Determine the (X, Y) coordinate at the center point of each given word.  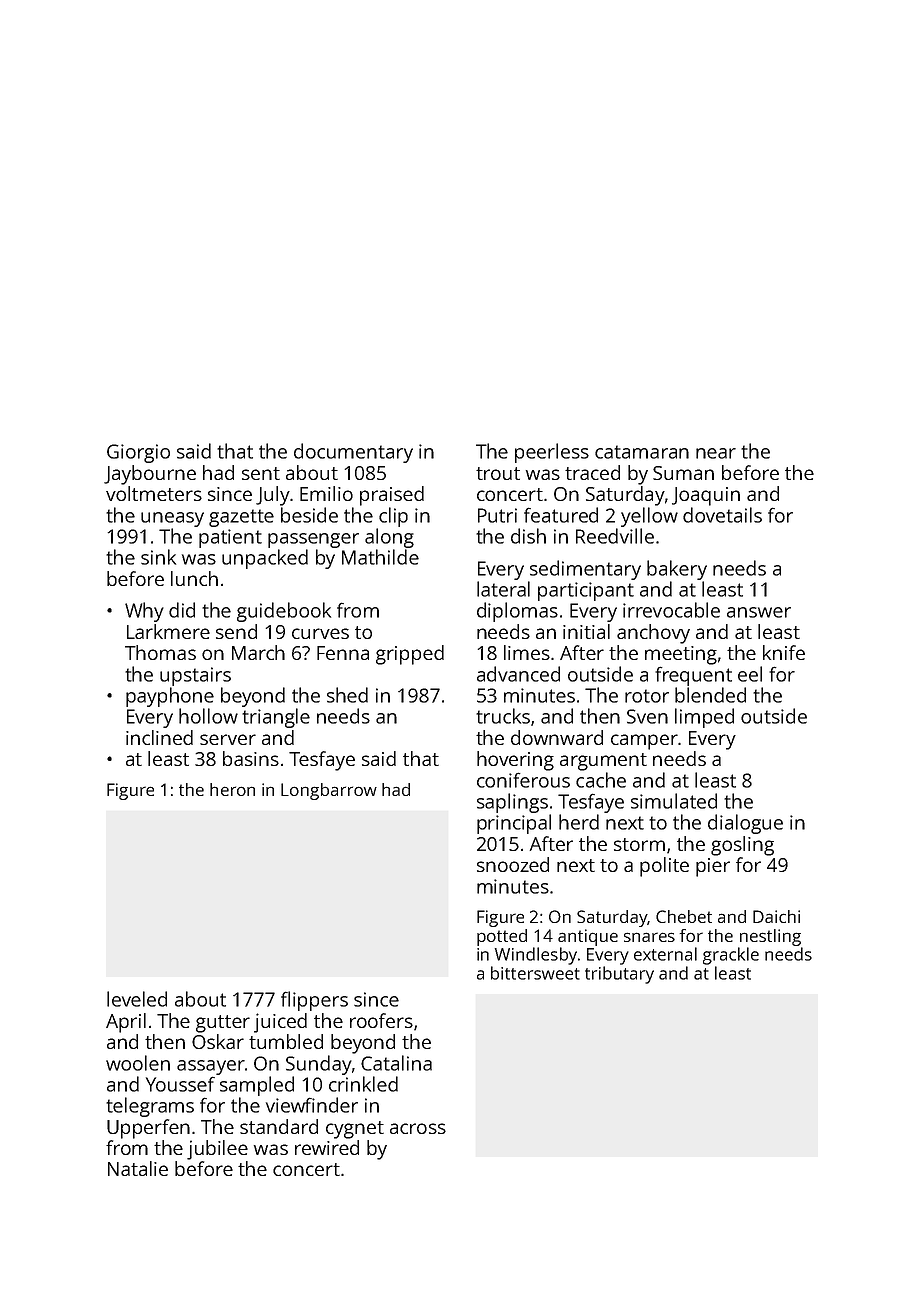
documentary (353, 453)
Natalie (138, 1168)
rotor (647, 696)
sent (261, 473)
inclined (159, 737)
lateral (503, 589)
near (716, 453)
